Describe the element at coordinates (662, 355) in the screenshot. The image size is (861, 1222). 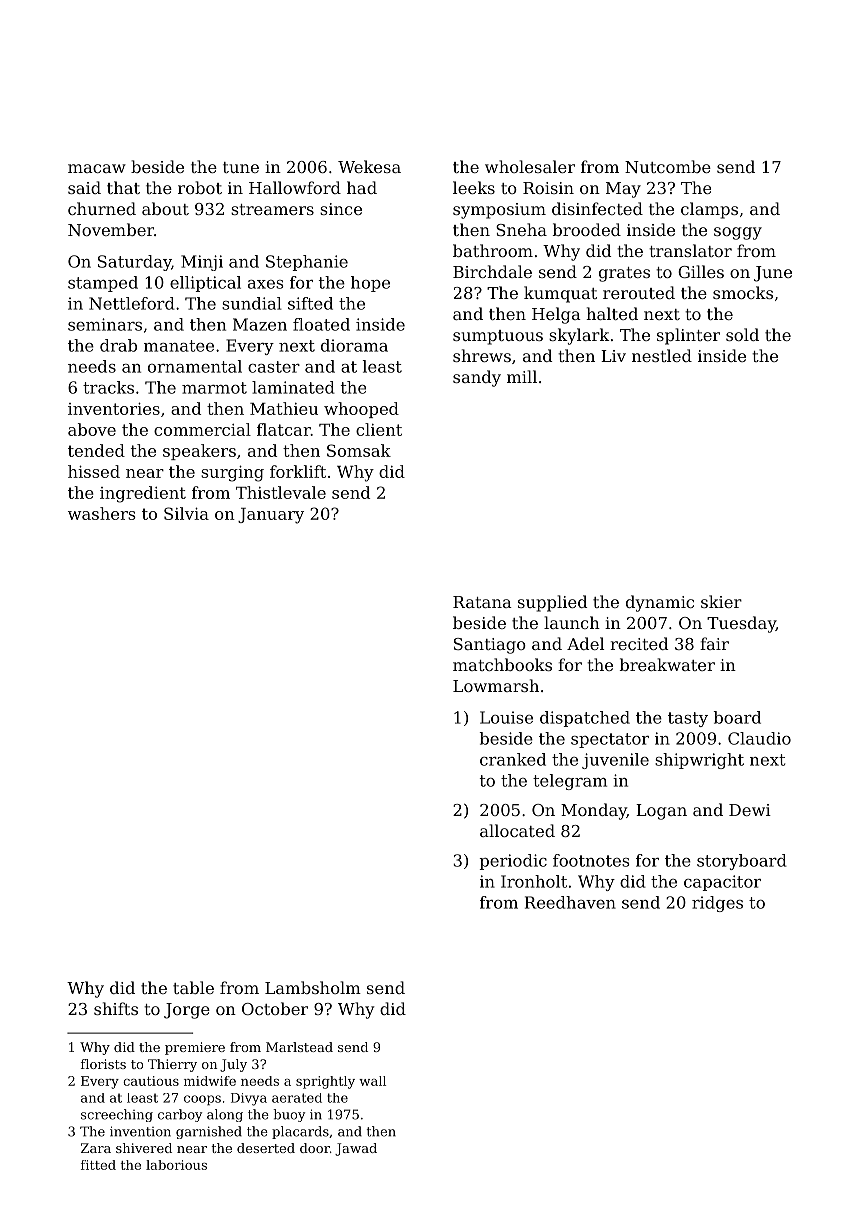
I see `nestled` at that location.
